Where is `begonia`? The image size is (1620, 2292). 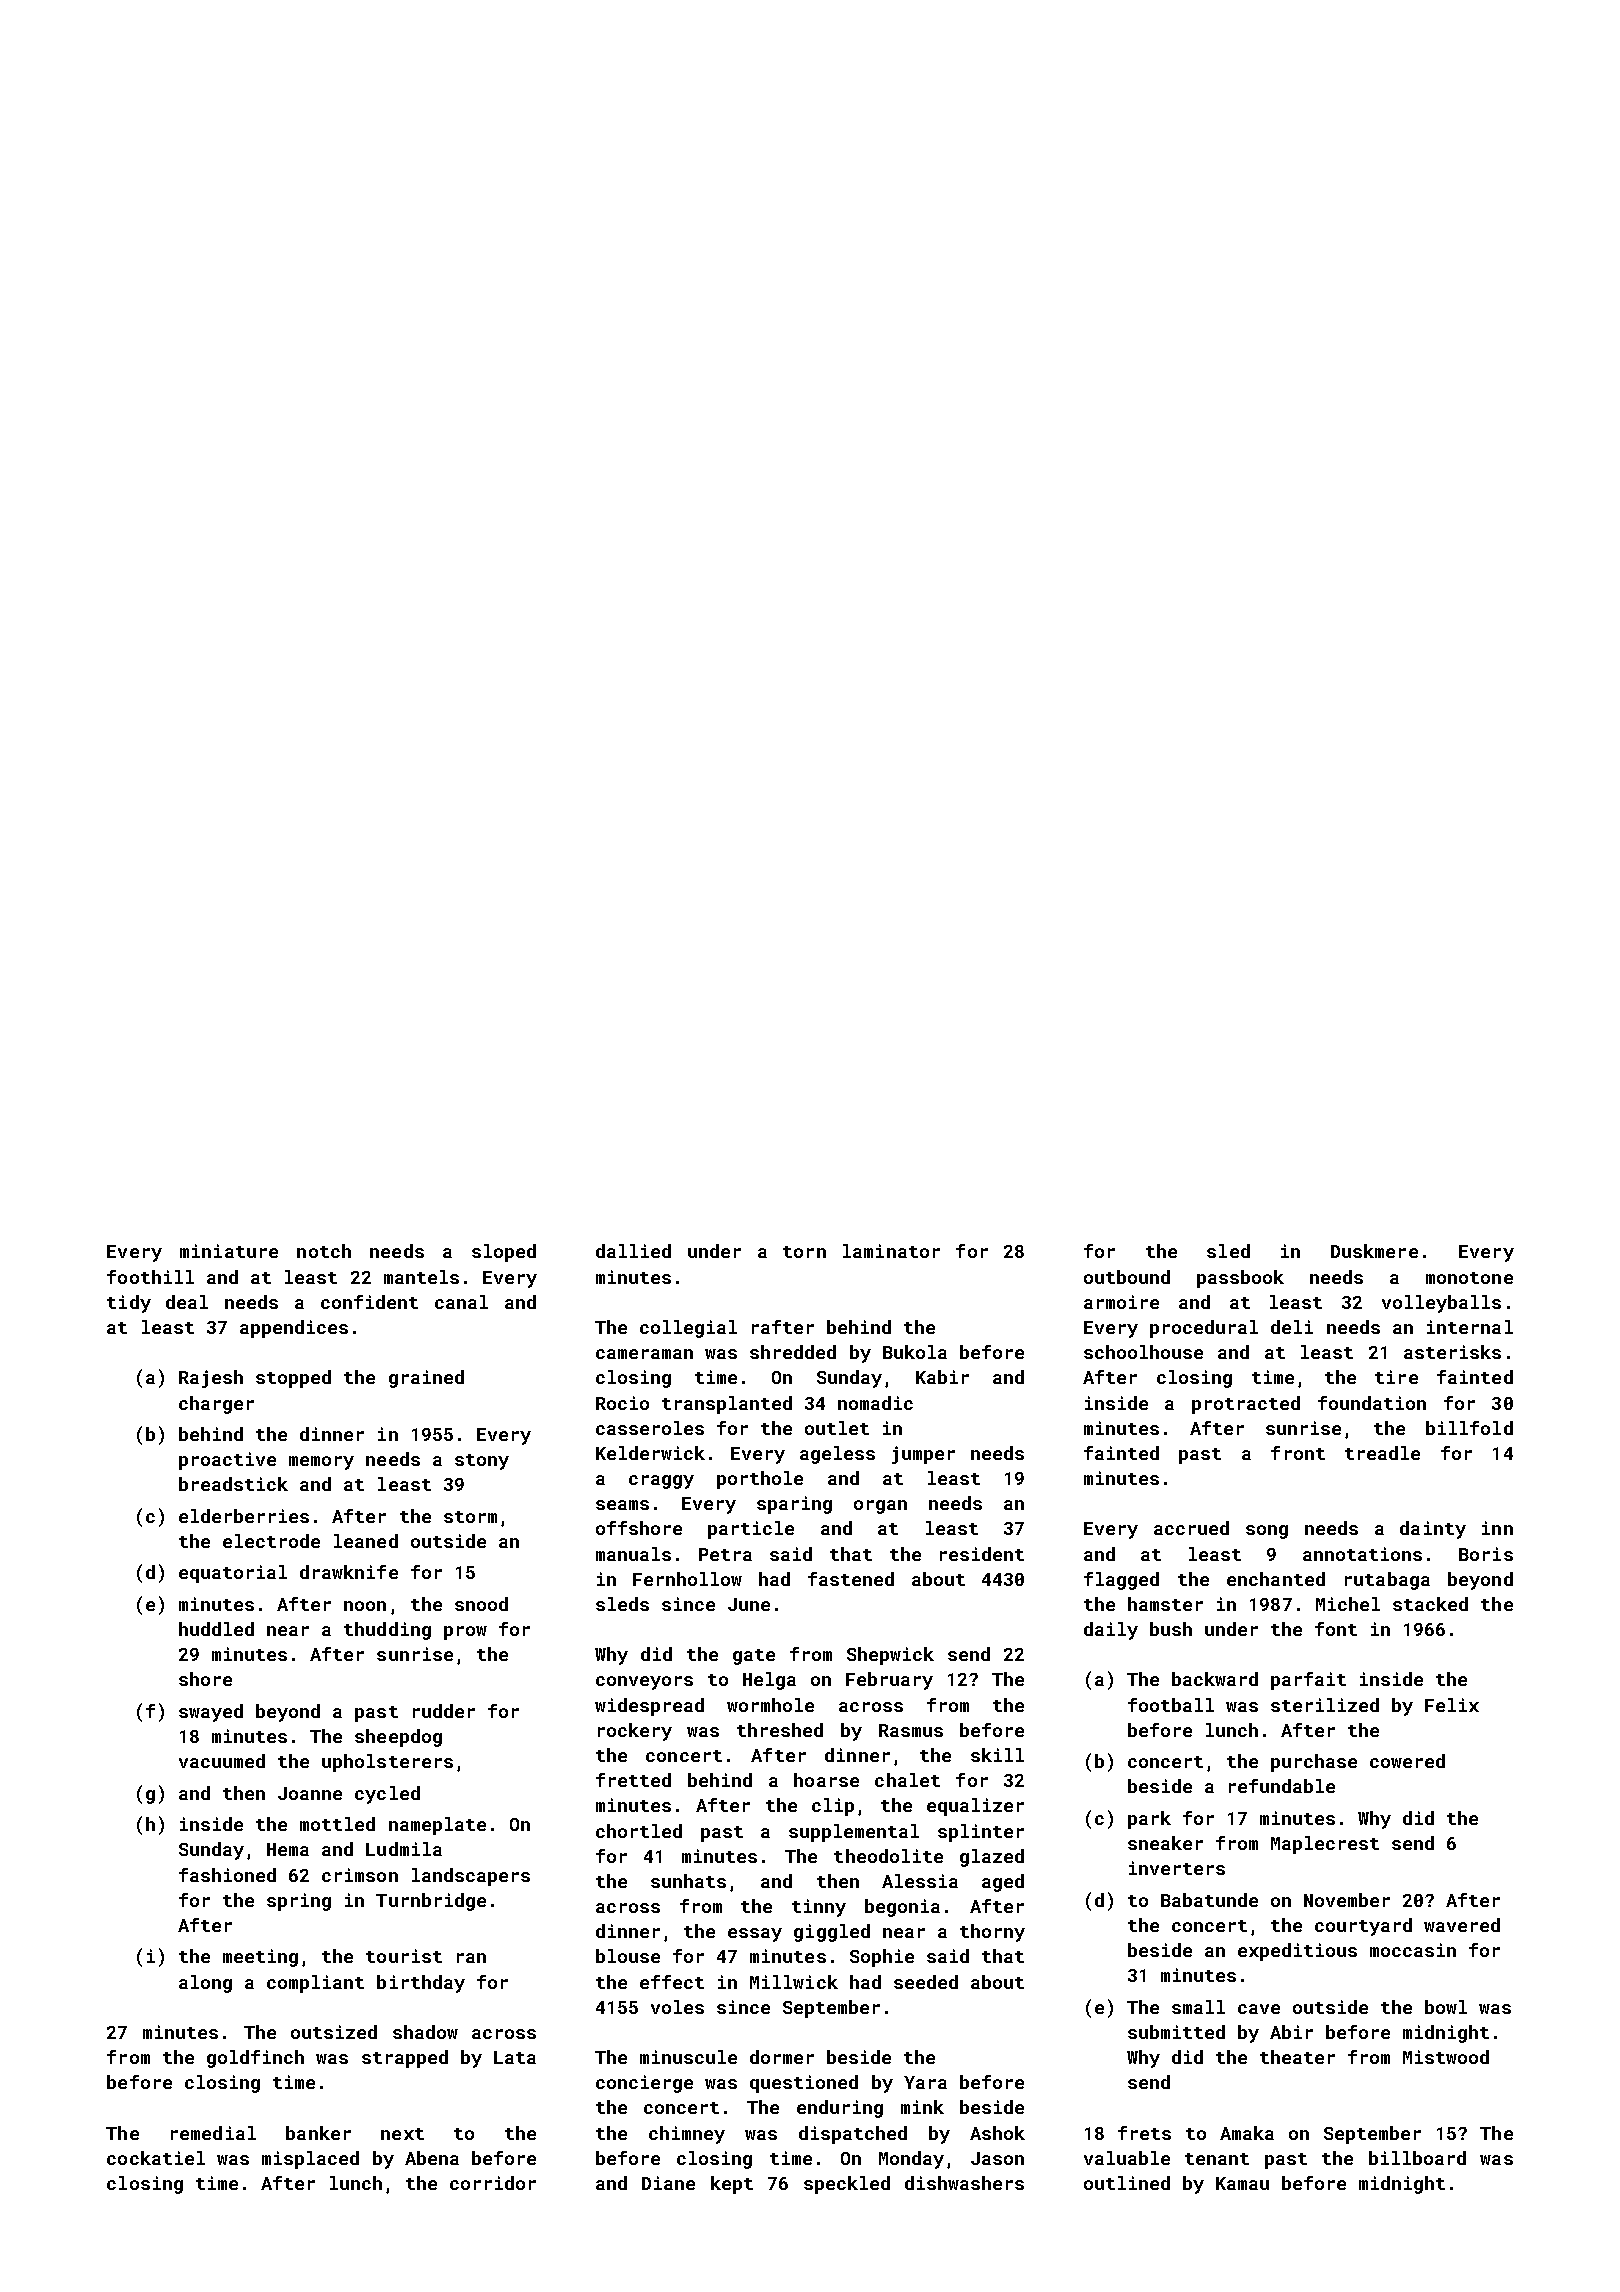 begonia is located at coordinates (902, 1908).
